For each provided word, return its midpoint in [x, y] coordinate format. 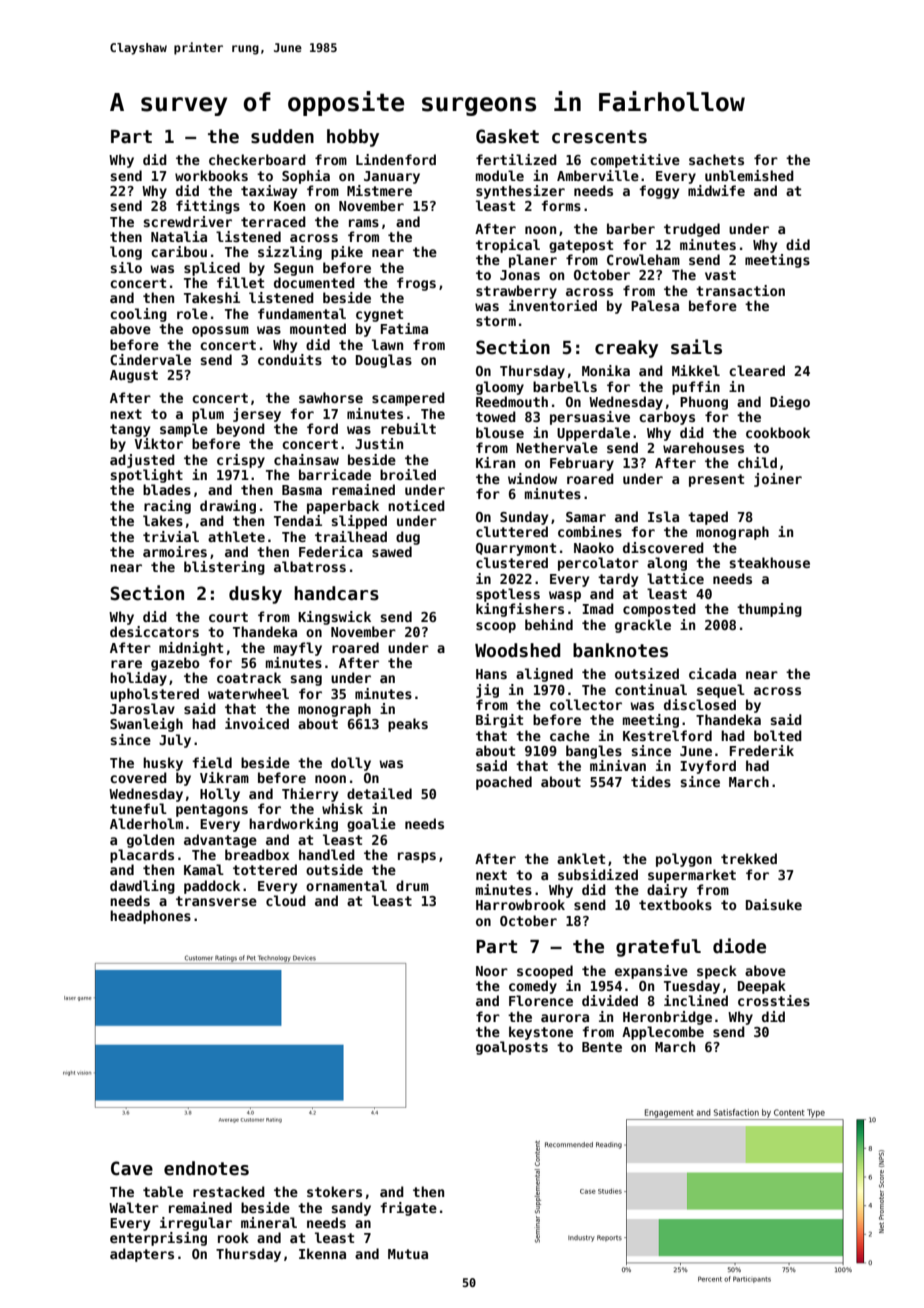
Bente [602, 1047]
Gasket [507, 136]
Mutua [408, 1254]
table [163, 1191]
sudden [282, 136]
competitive [635, 161]
